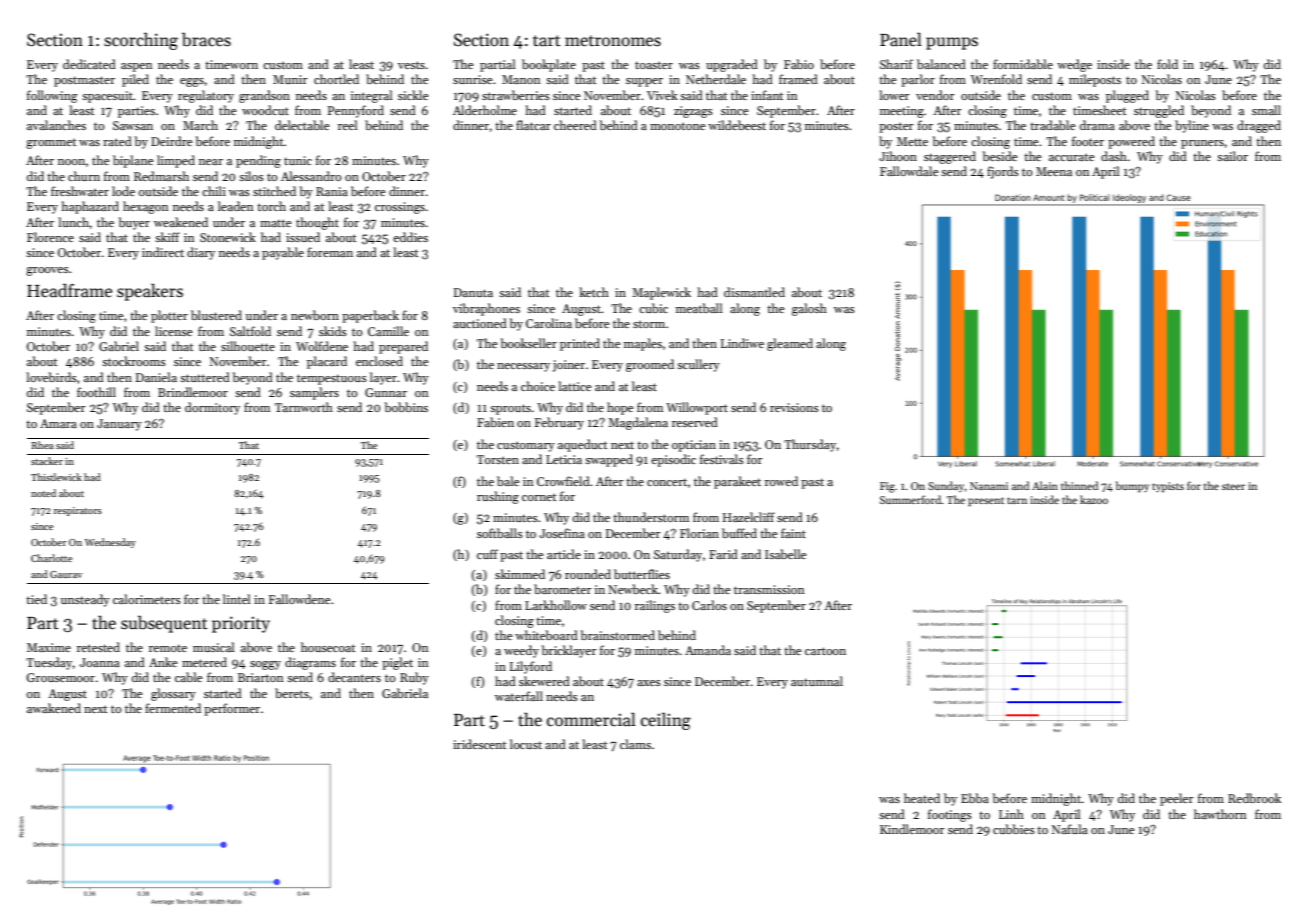  What do you see at coordinates (56, 477) in the screenshot?
I see `Thistlewick` at bounding box center [56, 477].
